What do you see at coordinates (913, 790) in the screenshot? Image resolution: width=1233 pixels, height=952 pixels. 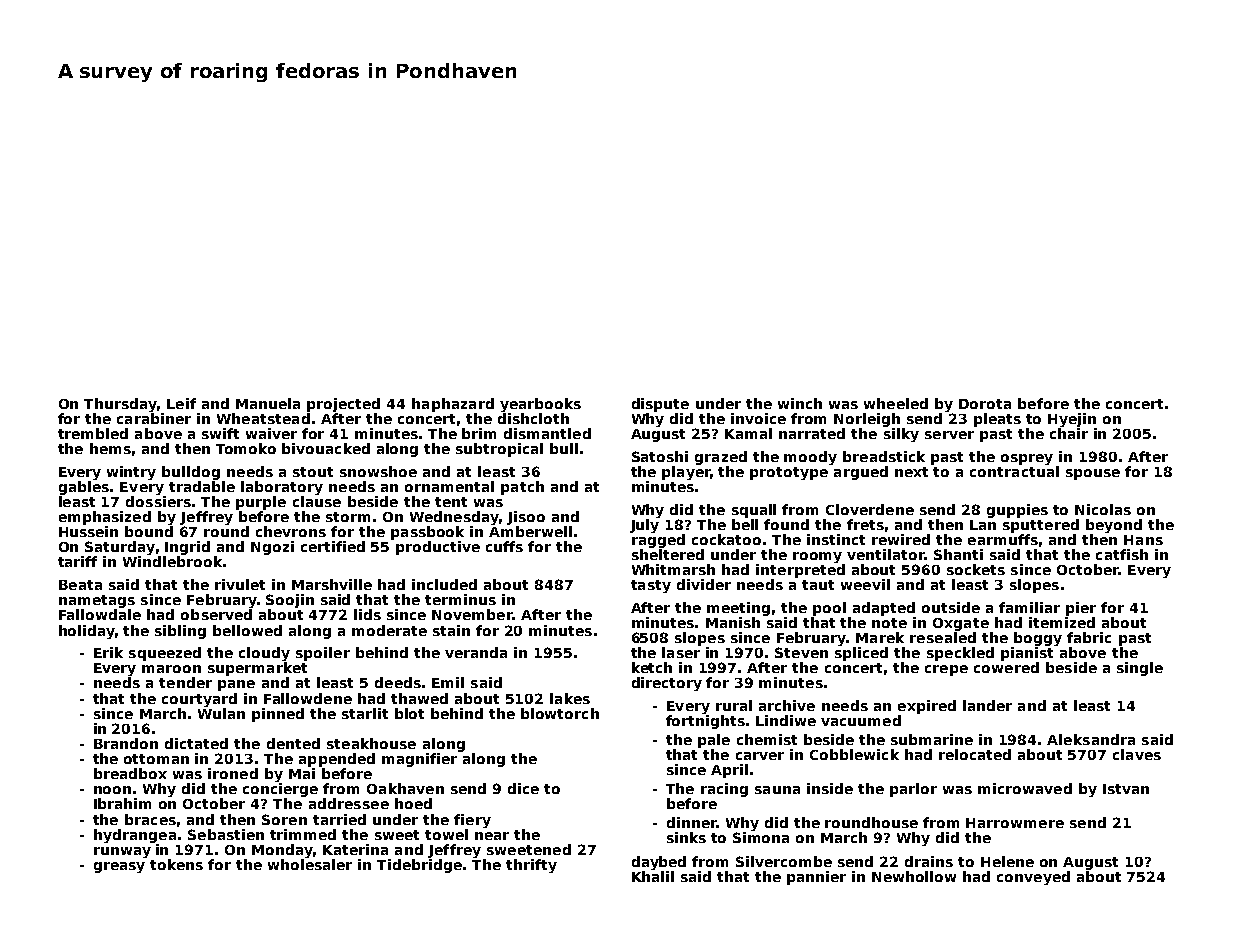 I see `parlor` at bounding box center [913, 790].
